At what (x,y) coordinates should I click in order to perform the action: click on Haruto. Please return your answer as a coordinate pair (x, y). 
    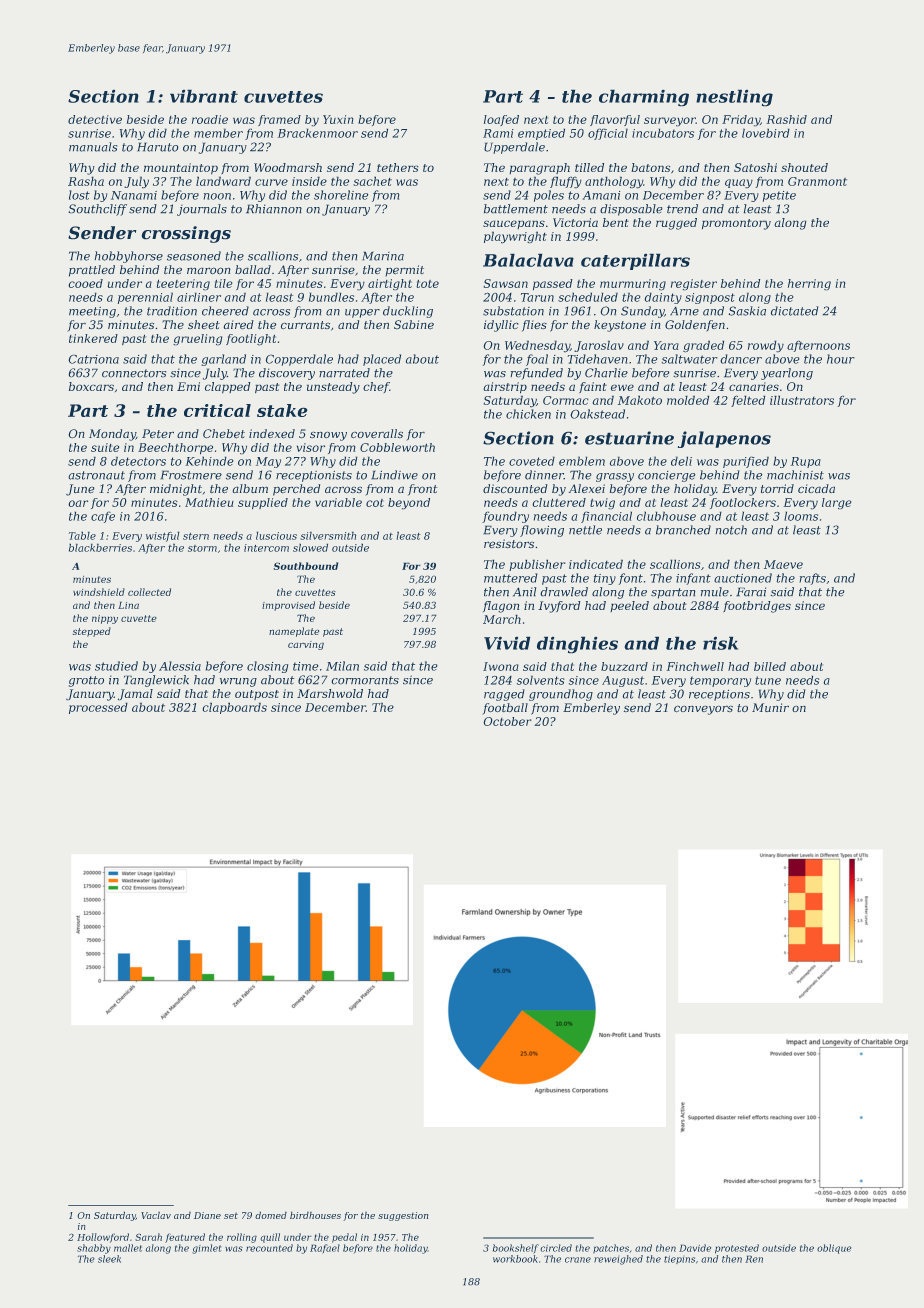
    Looking at the image, I should click on (158, 147).
